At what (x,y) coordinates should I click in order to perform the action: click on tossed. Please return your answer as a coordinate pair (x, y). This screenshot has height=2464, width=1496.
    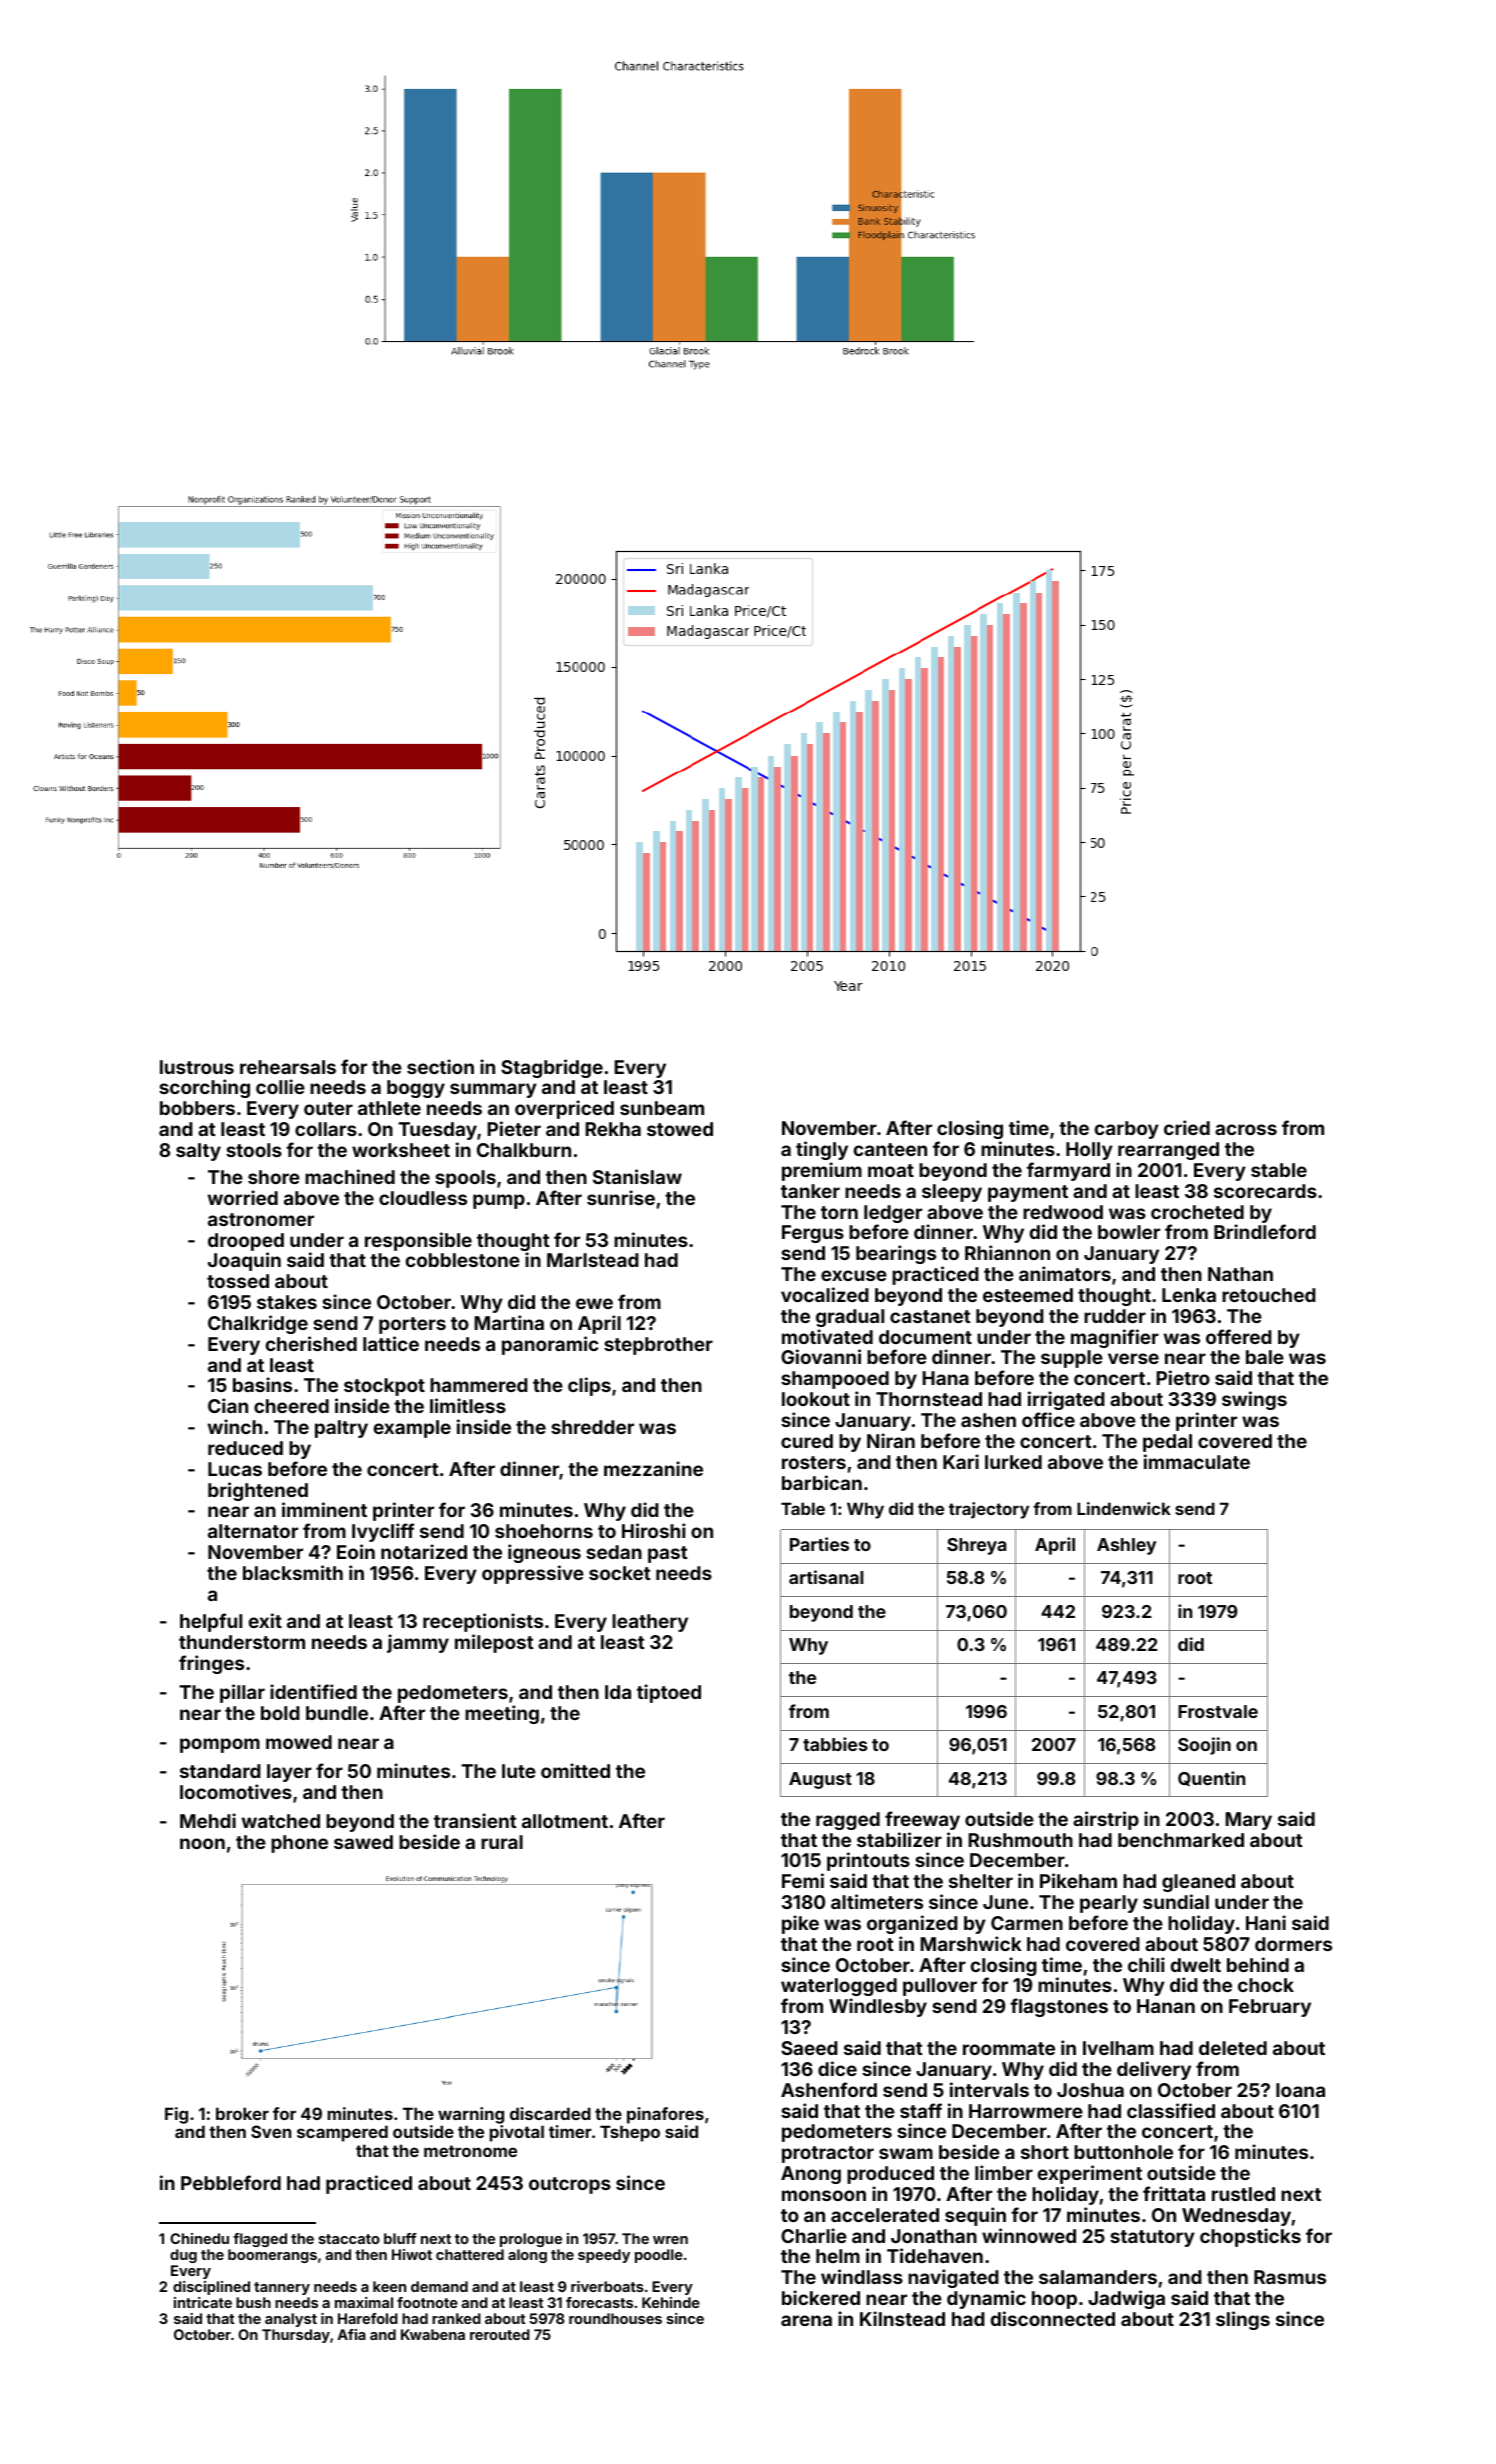
    Looking at the image, I should click on (238, 1281).
